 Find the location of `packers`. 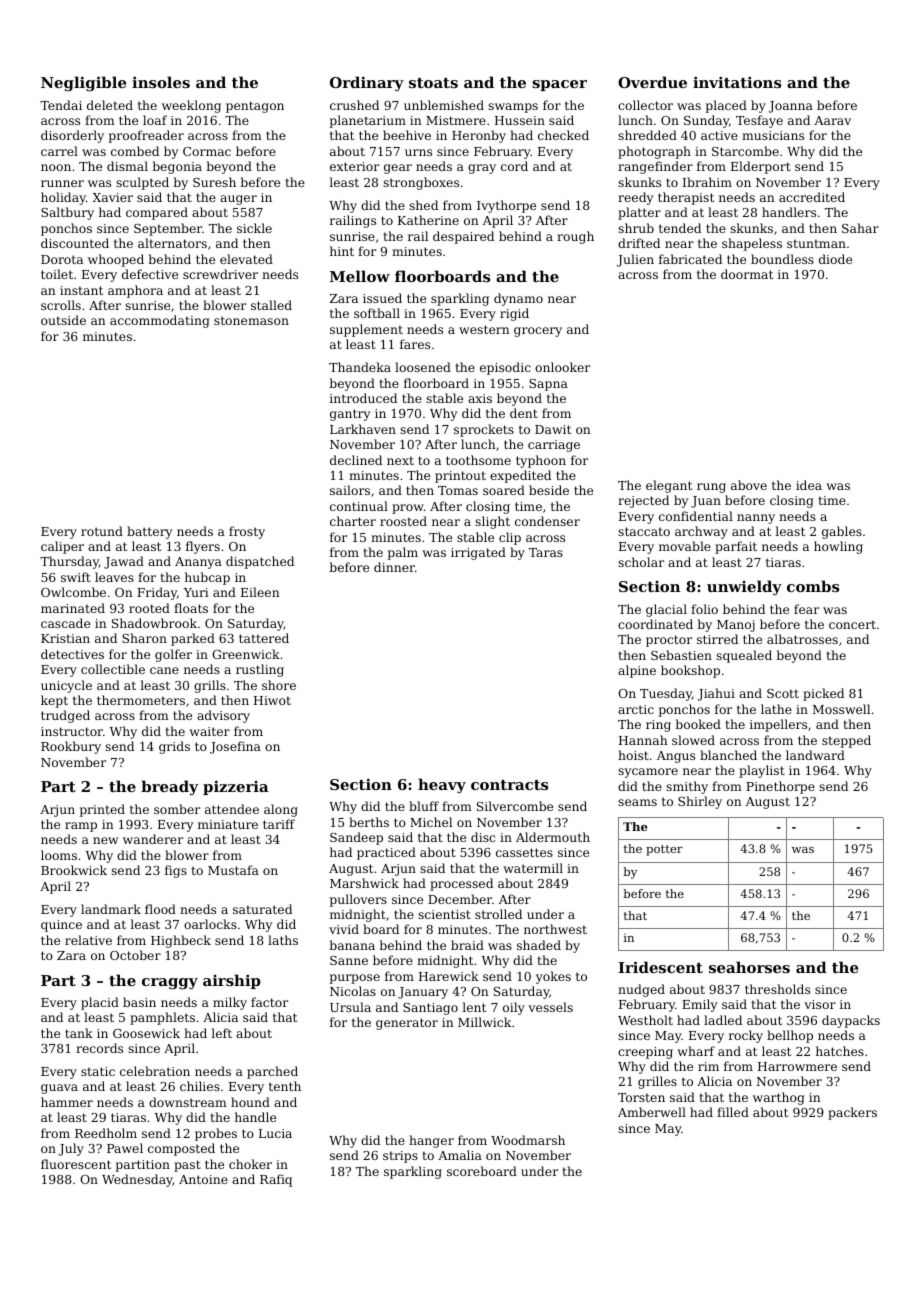

packers is located at coordinates (852, 1113).
